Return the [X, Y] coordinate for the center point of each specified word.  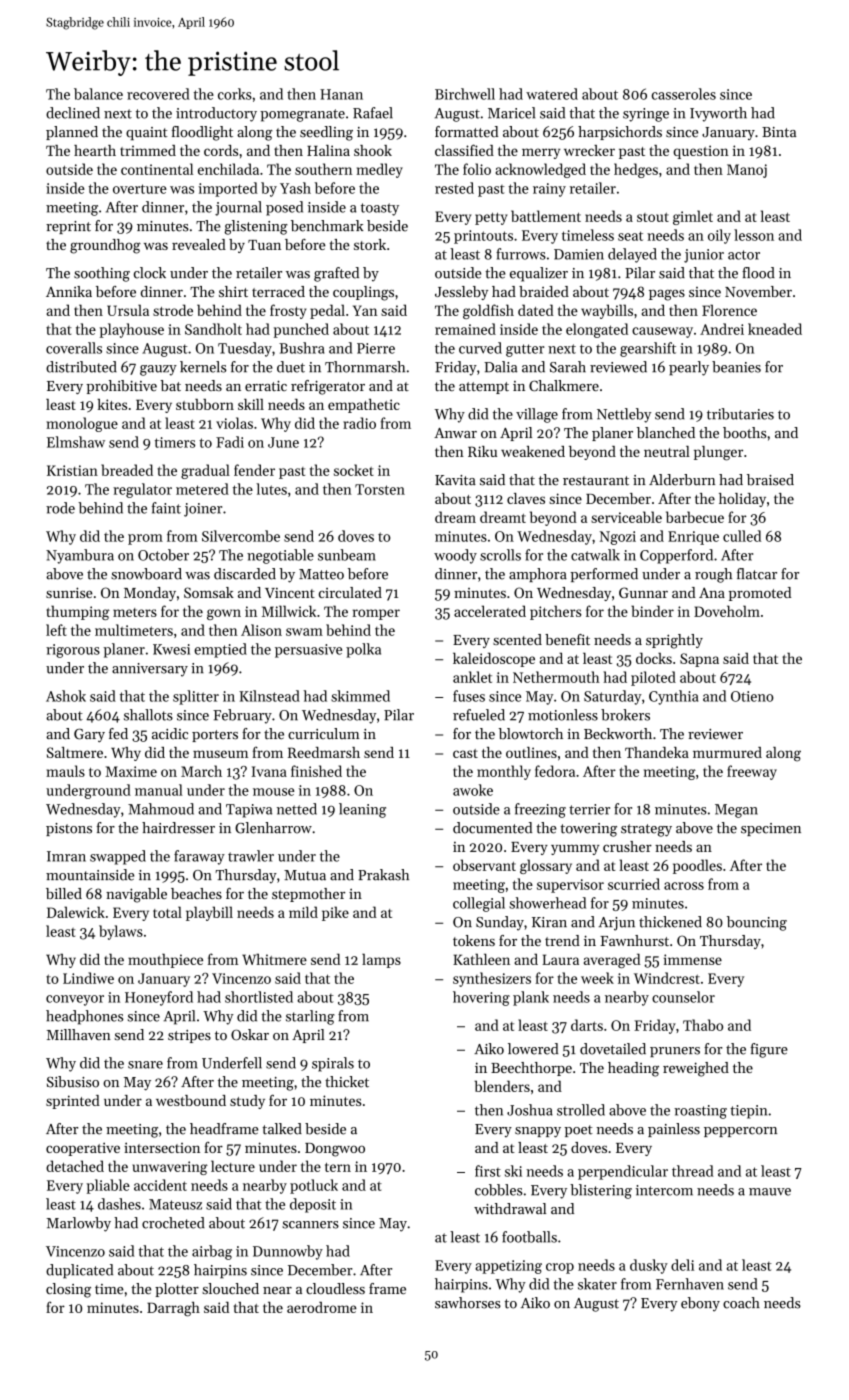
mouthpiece [165, 960]
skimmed [360, 696]
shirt [233, 291]
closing [68, 1290]
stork [370, 244]
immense [693, 959]
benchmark [327, 226]
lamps [381, 960]
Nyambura [80, 556]
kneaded [775, 329]
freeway [752, 772]
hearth [95, 150]
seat [630, 236]
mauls [65, 771]
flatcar [757, 574]
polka [363, 650]
